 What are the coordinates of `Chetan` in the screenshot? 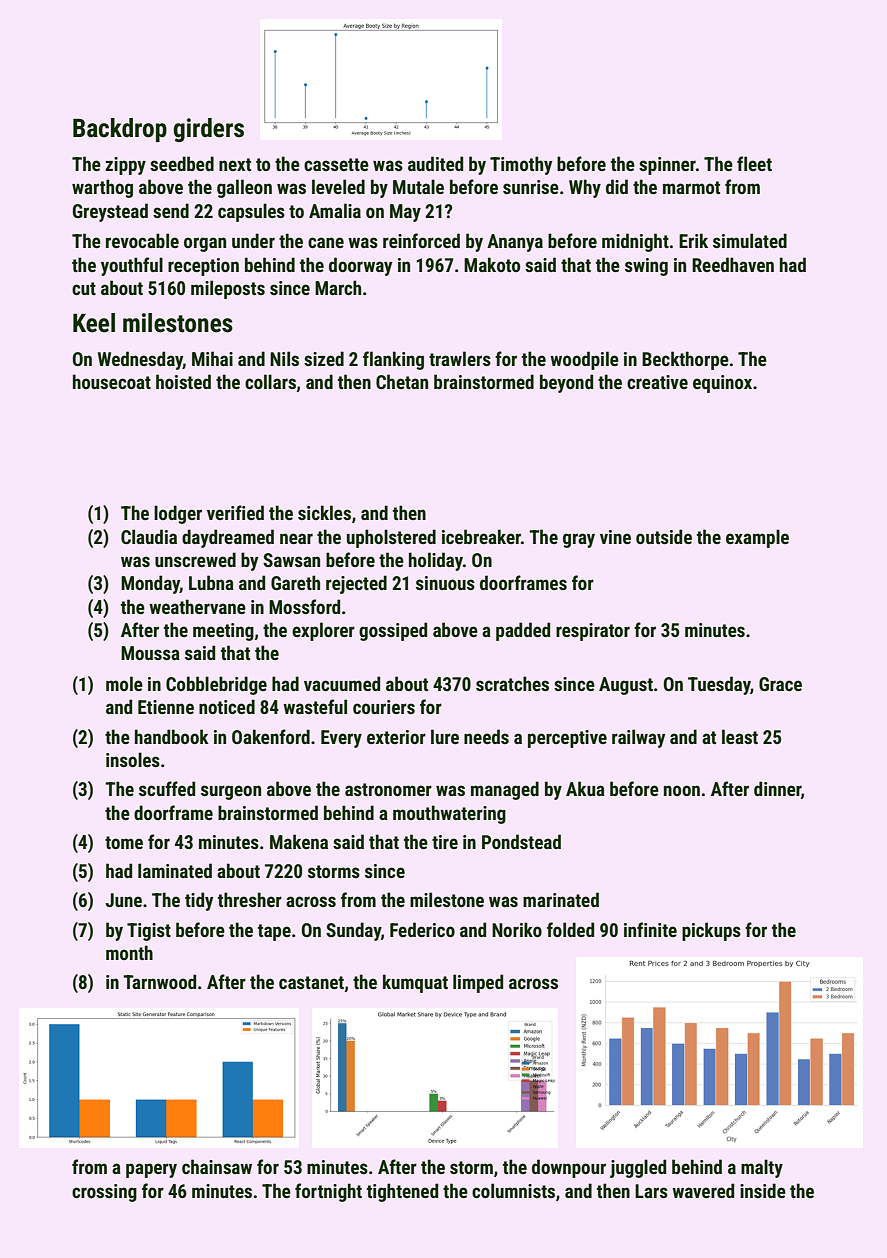 It's located at (402, 381).
